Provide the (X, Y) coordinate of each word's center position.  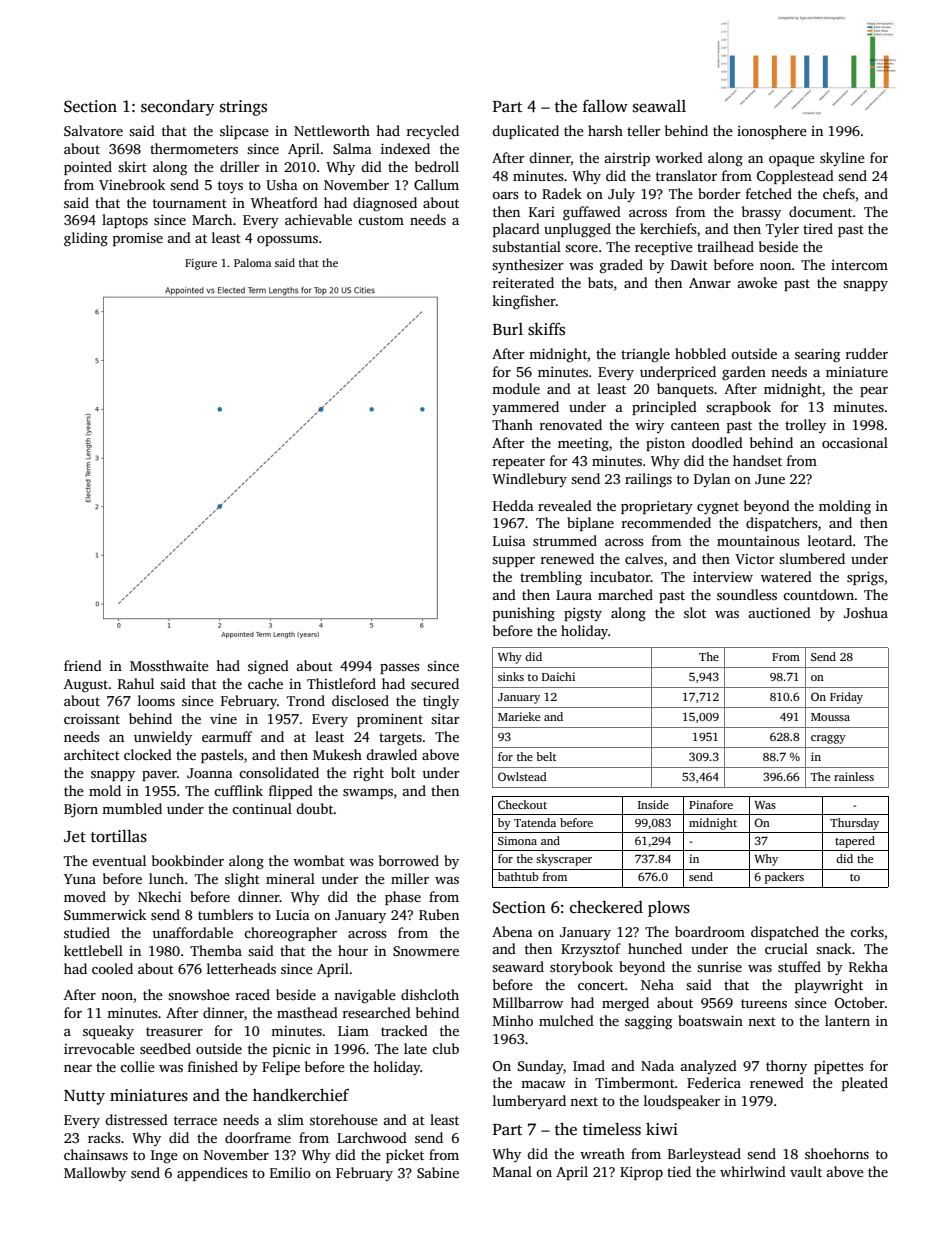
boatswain (710, 1020)
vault (806, 1171)
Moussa (830, 717)
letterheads (241, 968)
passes (400, 669)
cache (265, 683)
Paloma (252, 262)
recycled (433, 132)
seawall (659, 106)
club (445, 1048)
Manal (512, 1171)
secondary (178, 107)
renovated (571, 424)
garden (744, 373)
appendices (212, 1174)
